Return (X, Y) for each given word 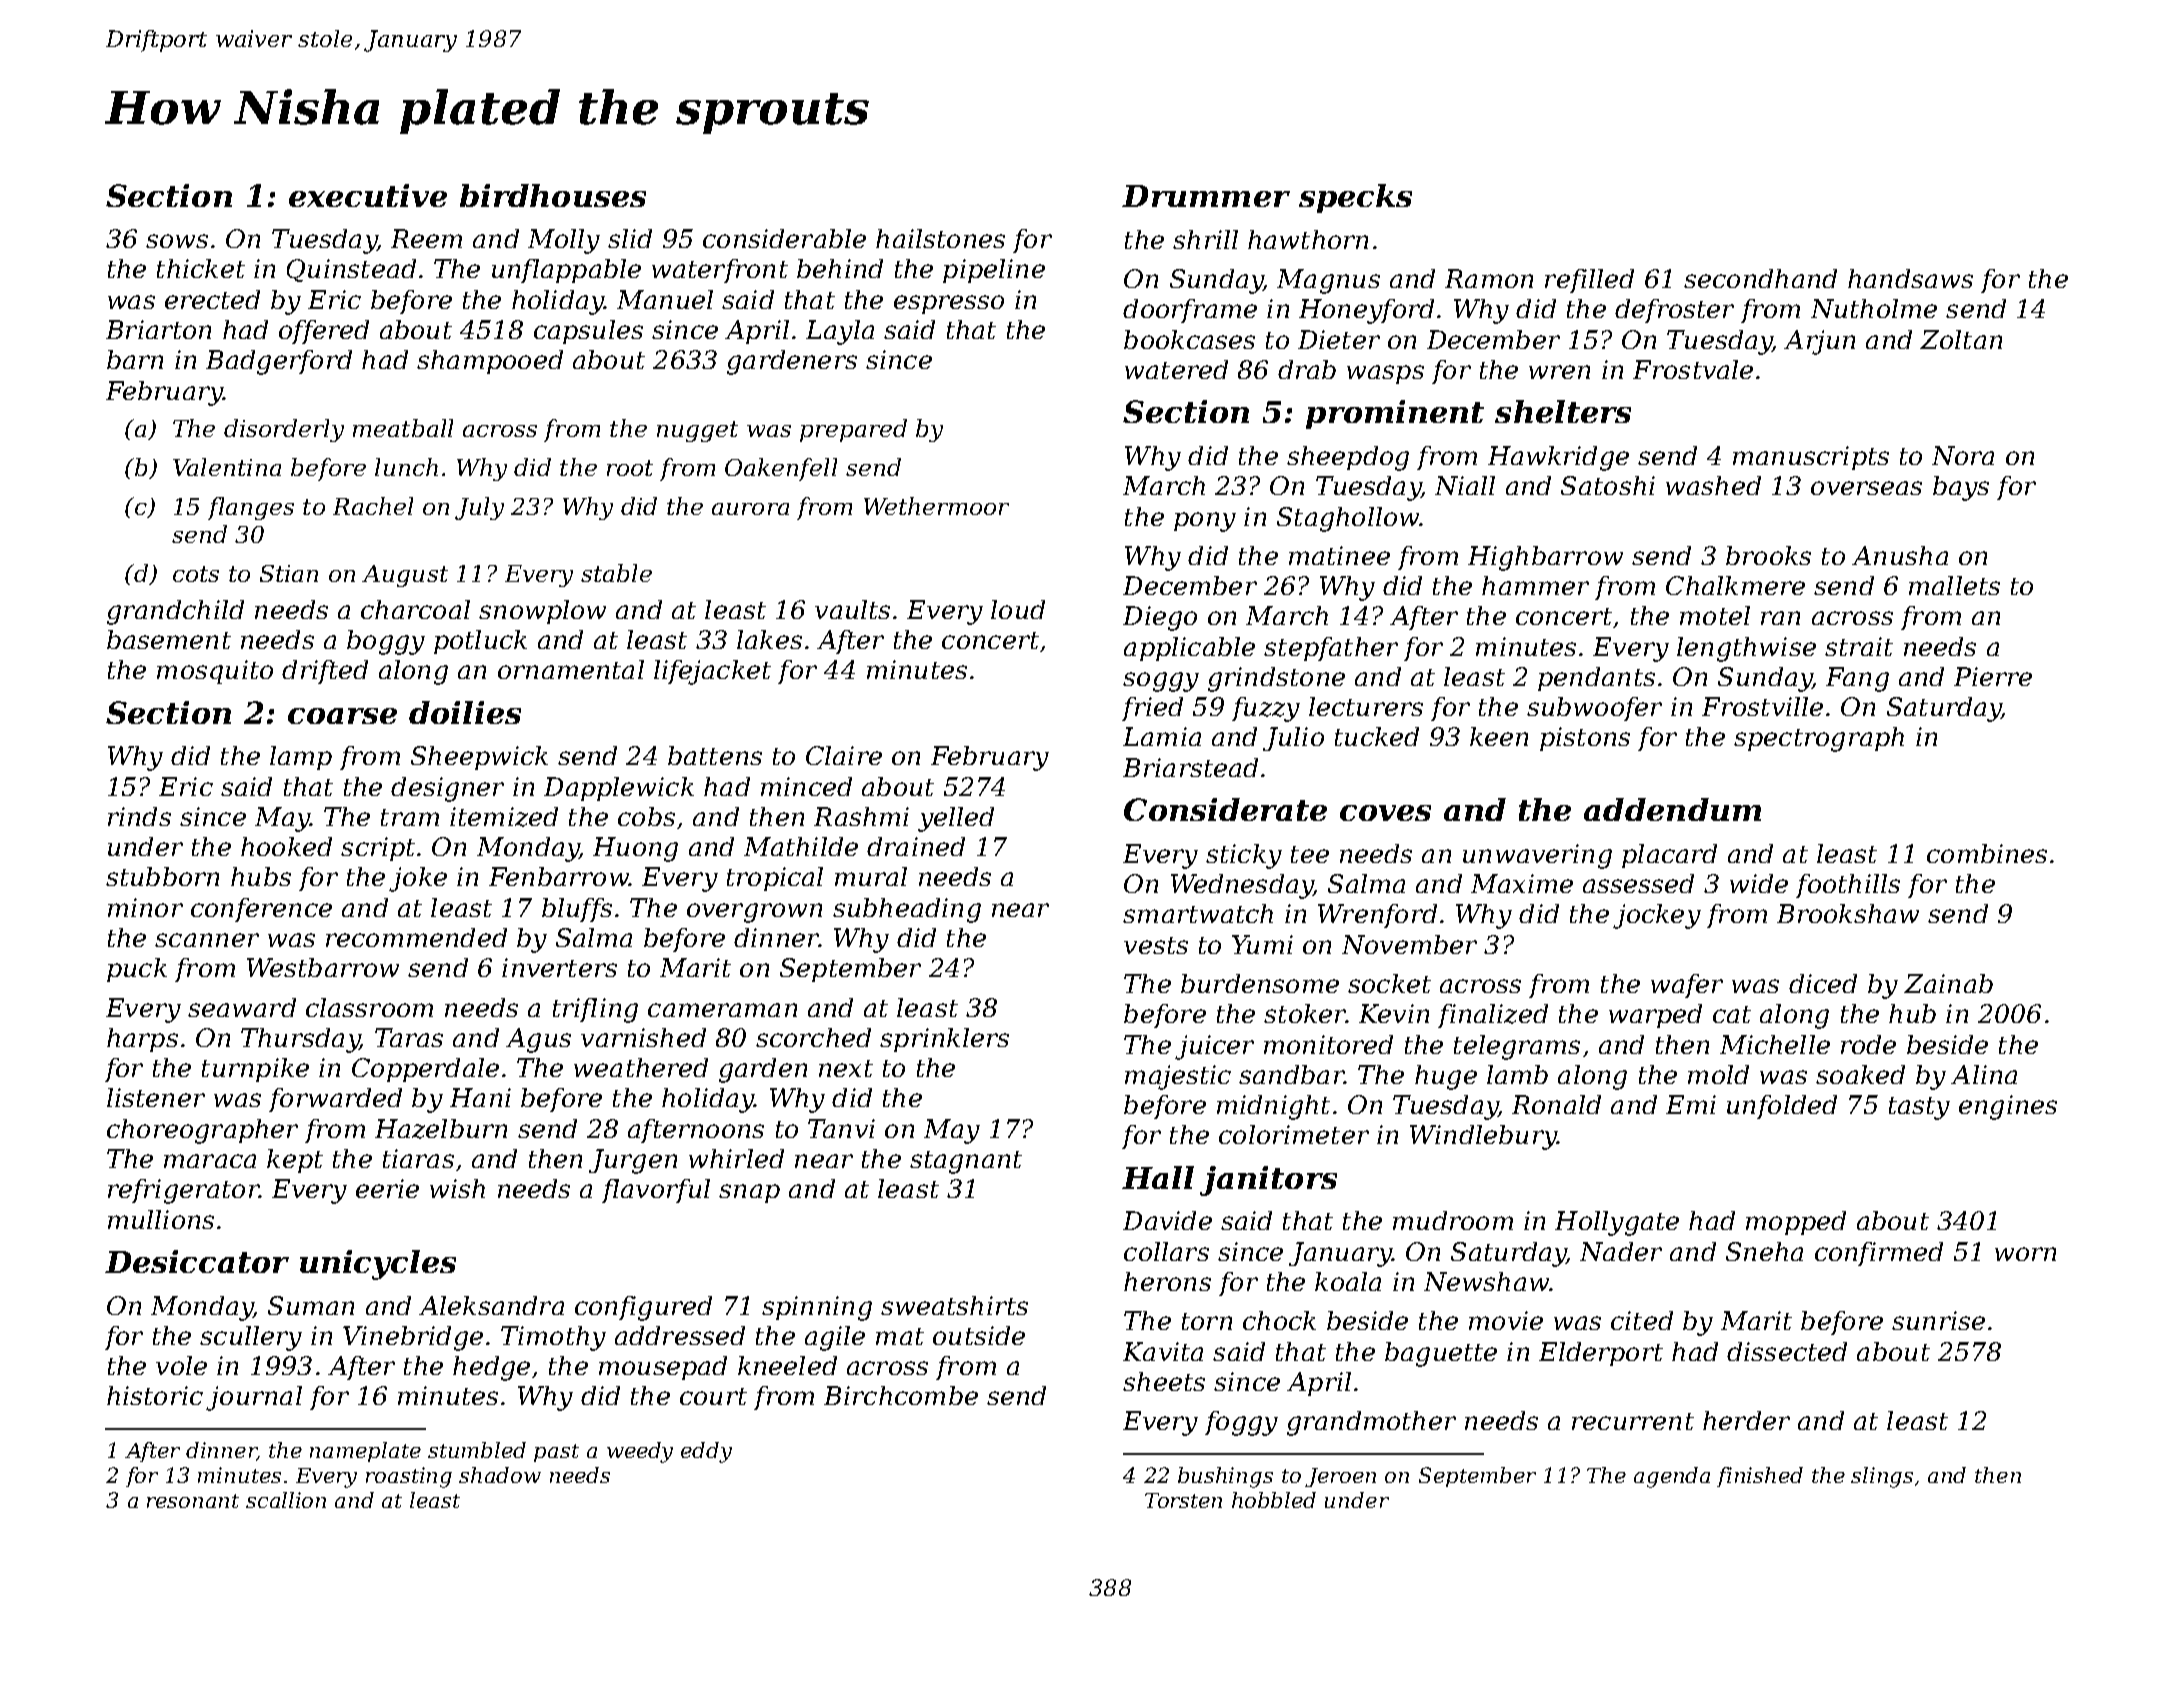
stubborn (162, 876)
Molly (564, 241)
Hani (480, 1097)
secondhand (1760, 278)
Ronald (1556, 1104)
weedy (640, 1452)
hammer (1535, 585)
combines (1987, 853)
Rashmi (861, 816)
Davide (1167, 1220)
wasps (1385, 374)
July (479, 508)
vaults (852, 609)
